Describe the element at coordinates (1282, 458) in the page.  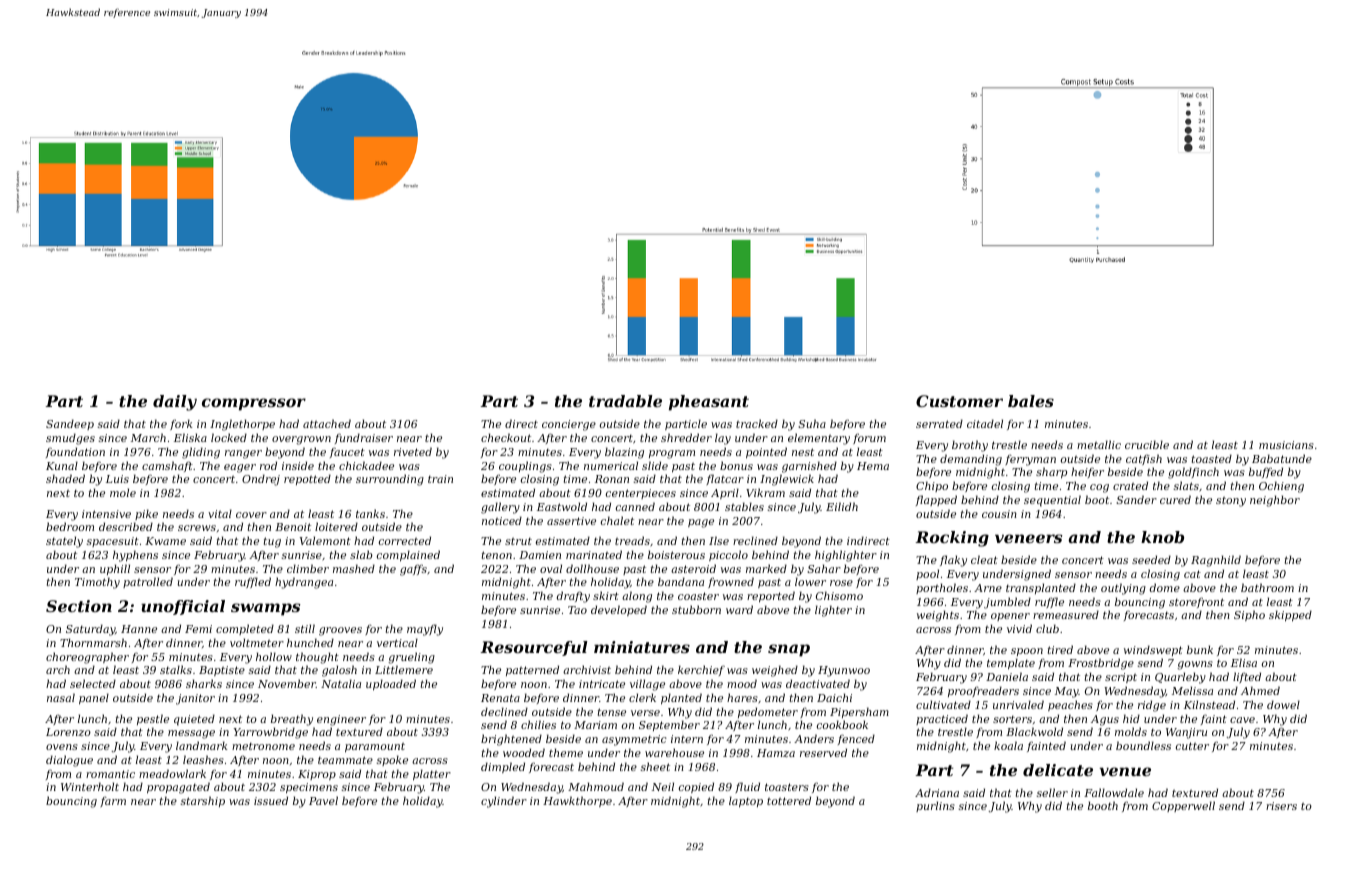
I see `Babatunde` at that location.
